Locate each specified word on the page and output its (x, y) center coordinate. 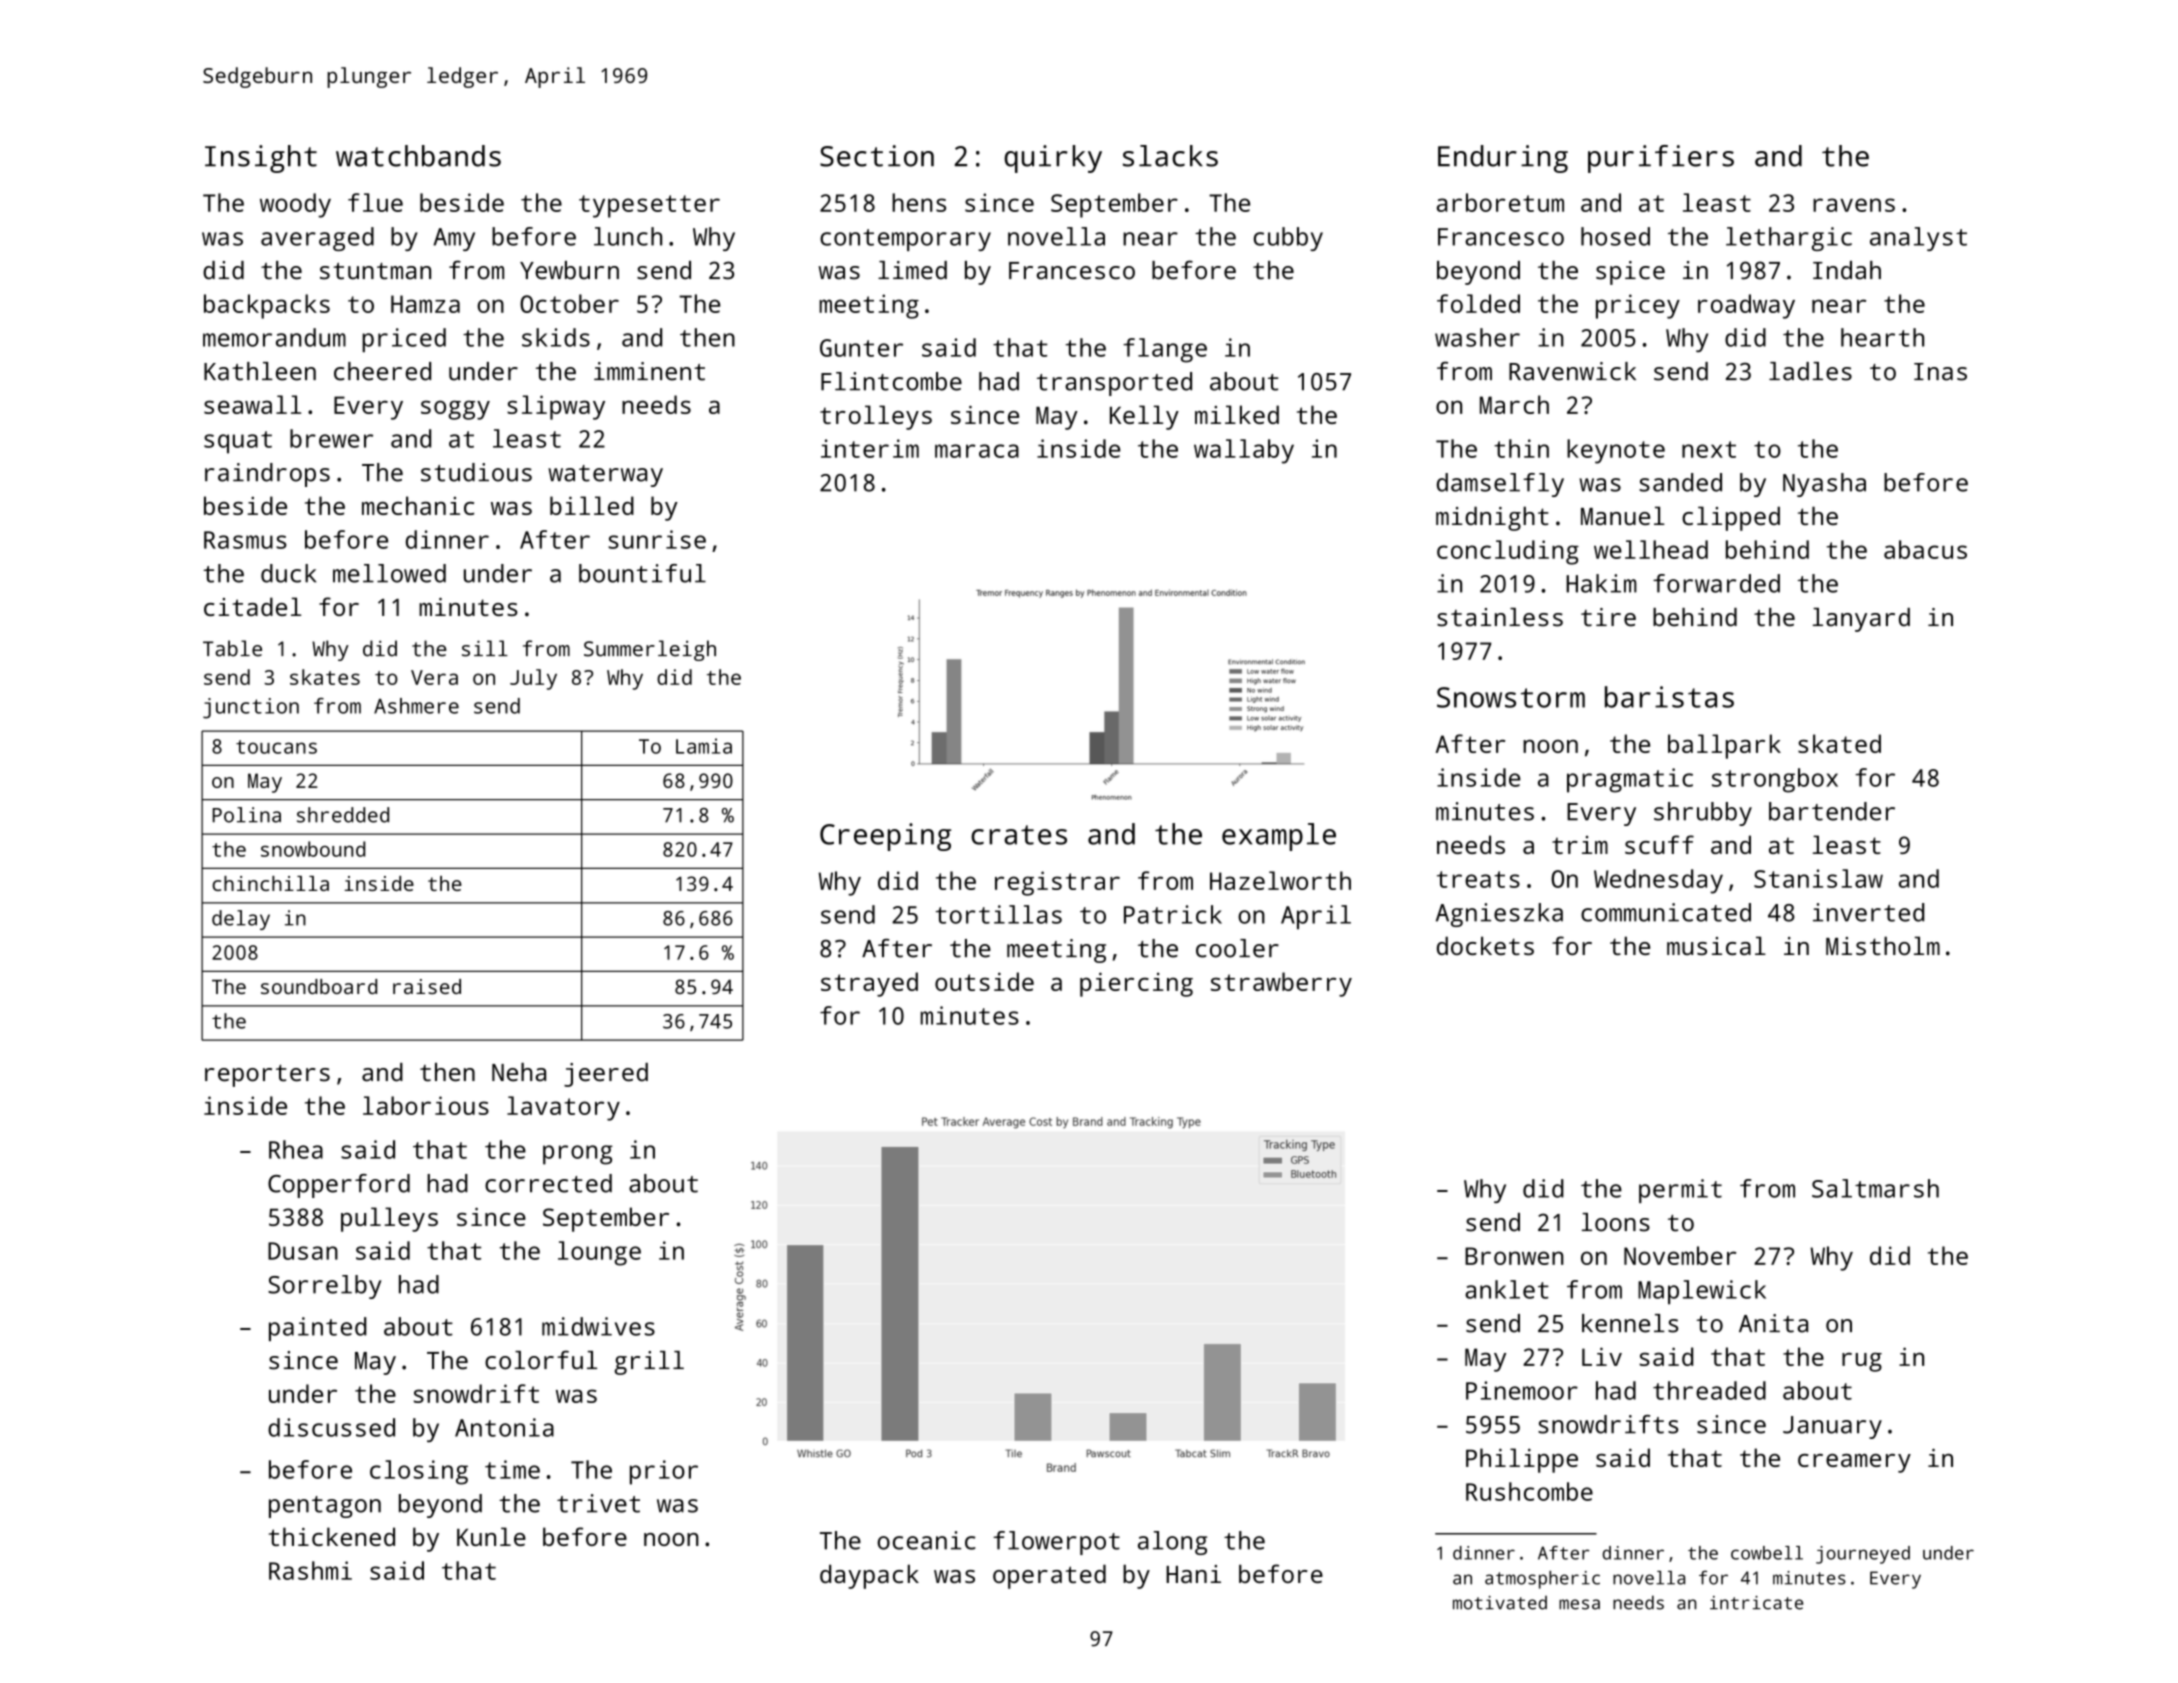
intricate (1756, 1603)
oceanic (926, 1540)
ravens (1854, 205)
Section (877, 156)
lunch (628, 236)
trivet (598, 1503)
